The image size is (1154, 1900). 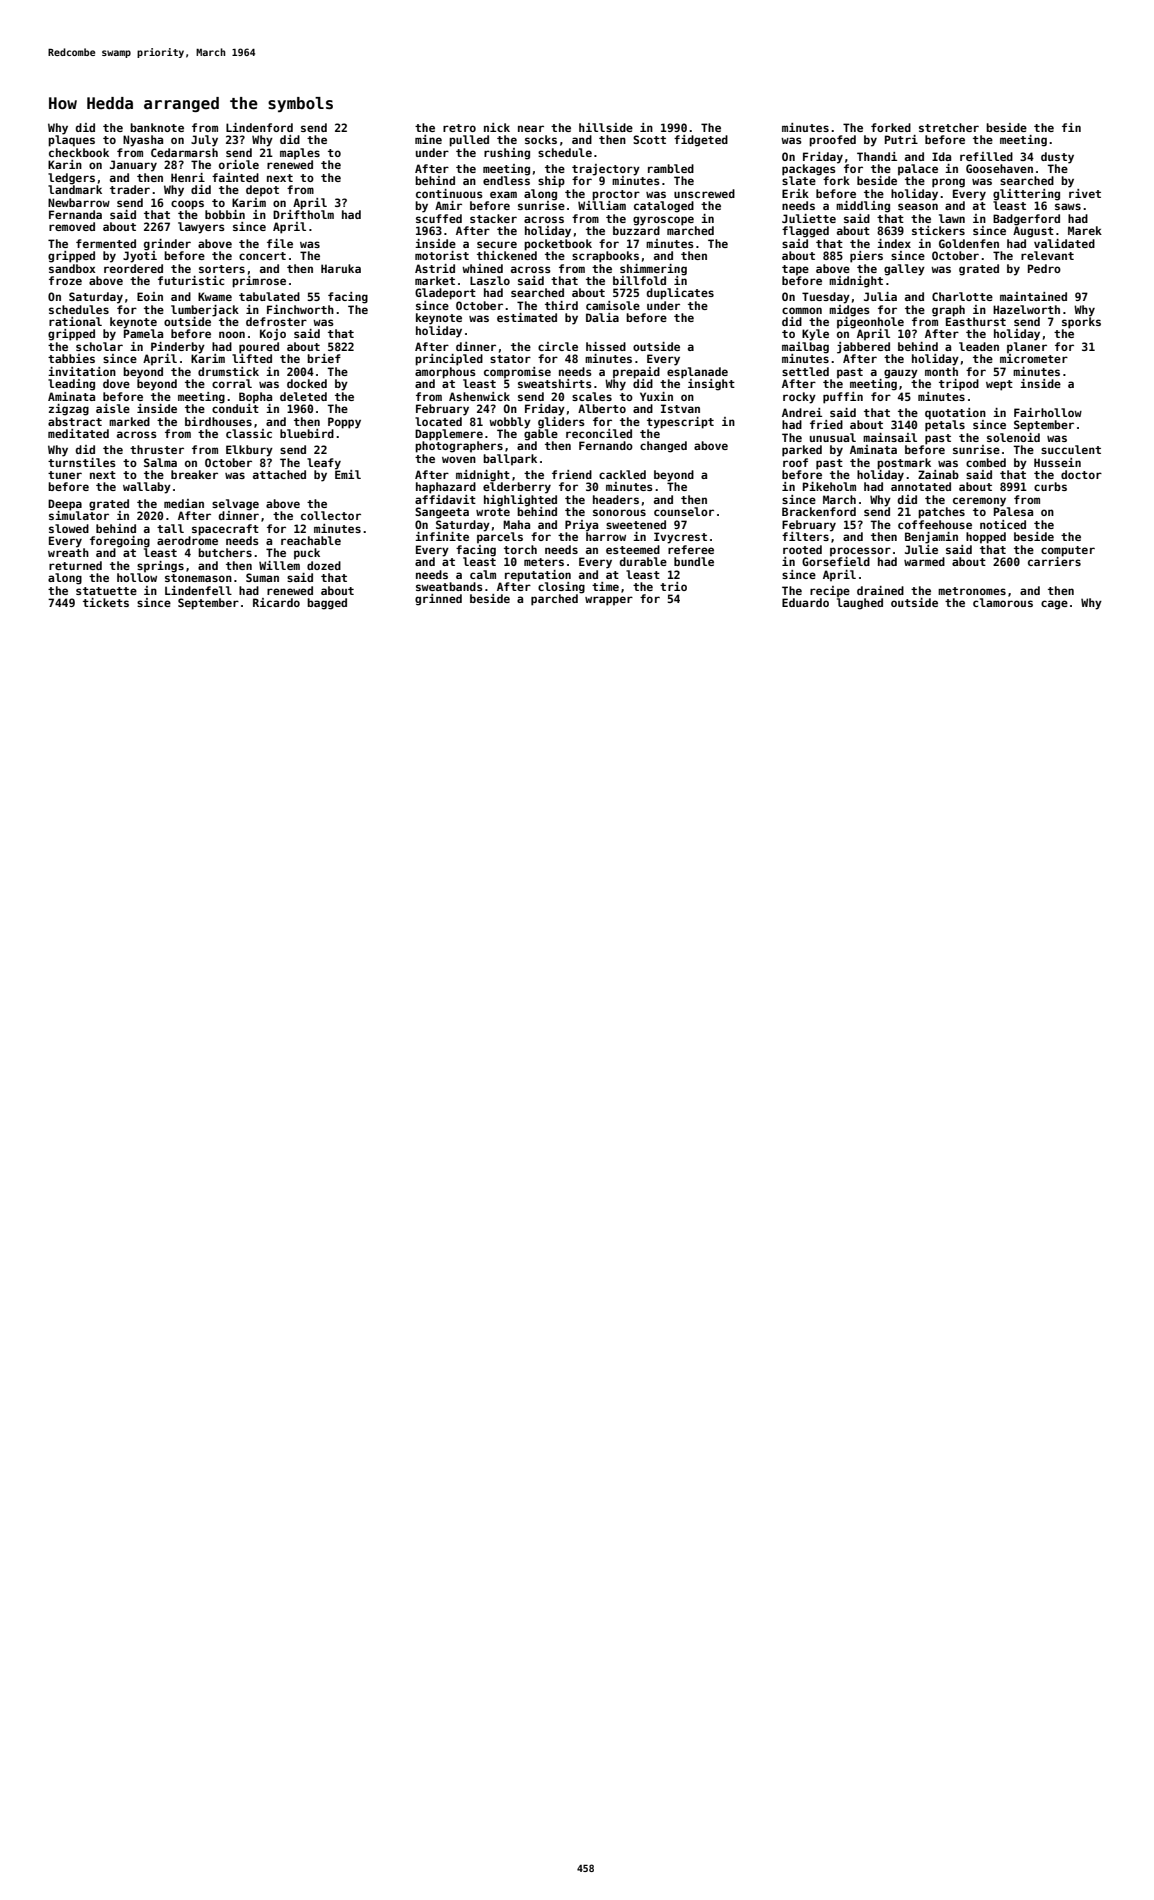 I want to click on plaques, so click(x=71, y=141).
